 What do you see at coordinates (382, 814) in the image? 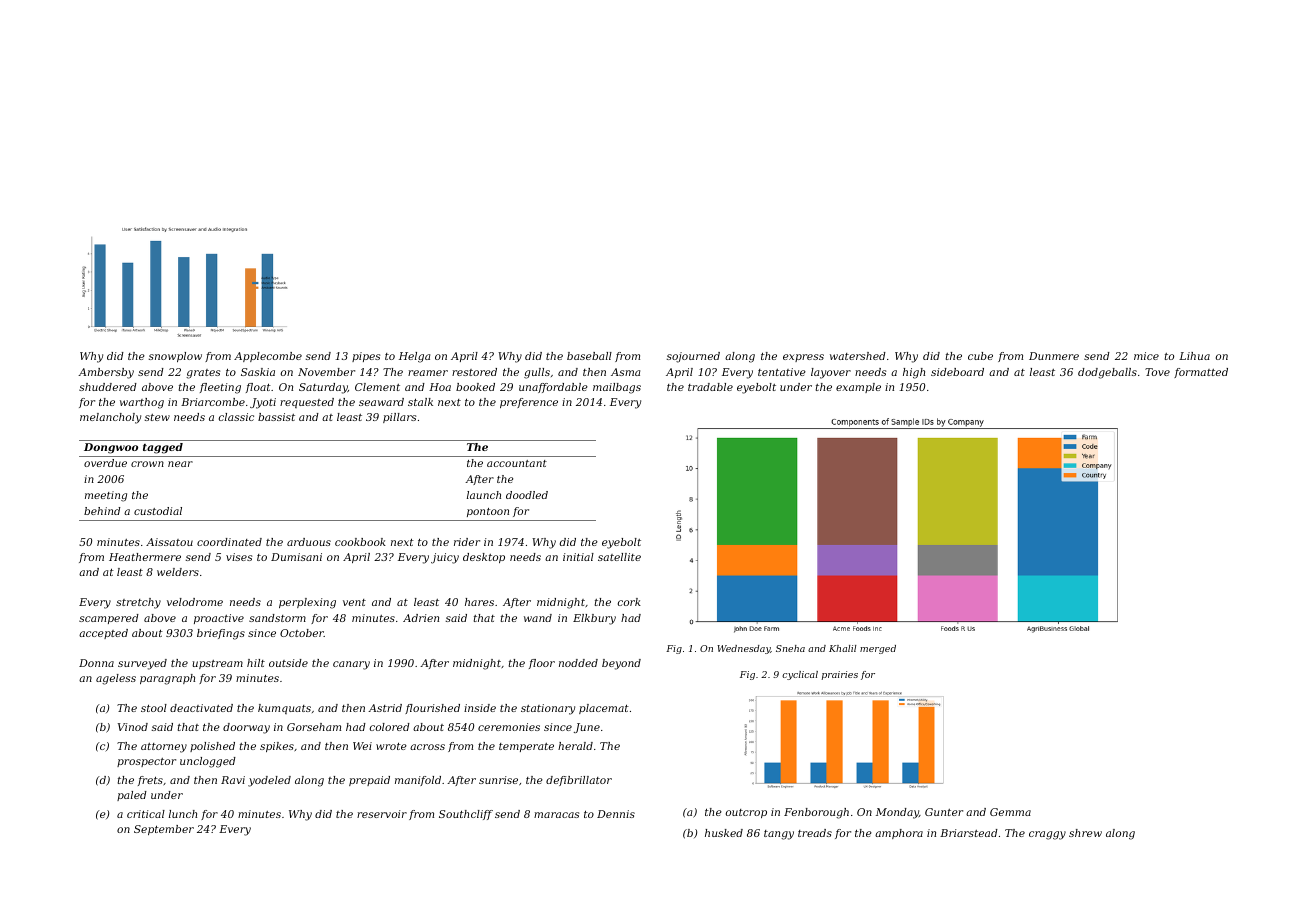
I see `reservoir` at bounding box center [382, 814].
